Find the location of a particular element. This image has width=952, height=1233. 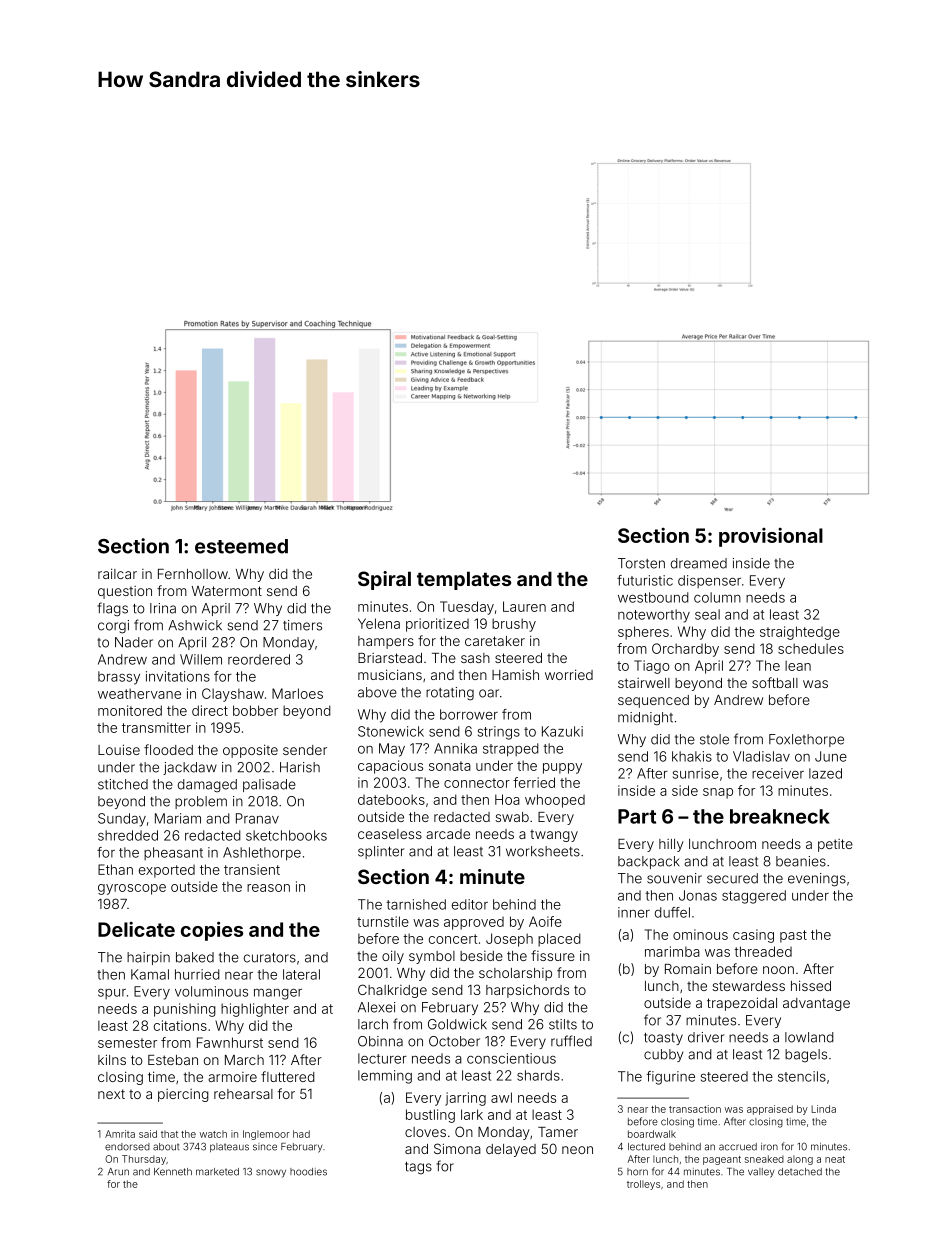

provisional is located at coordinates (771, 537).
